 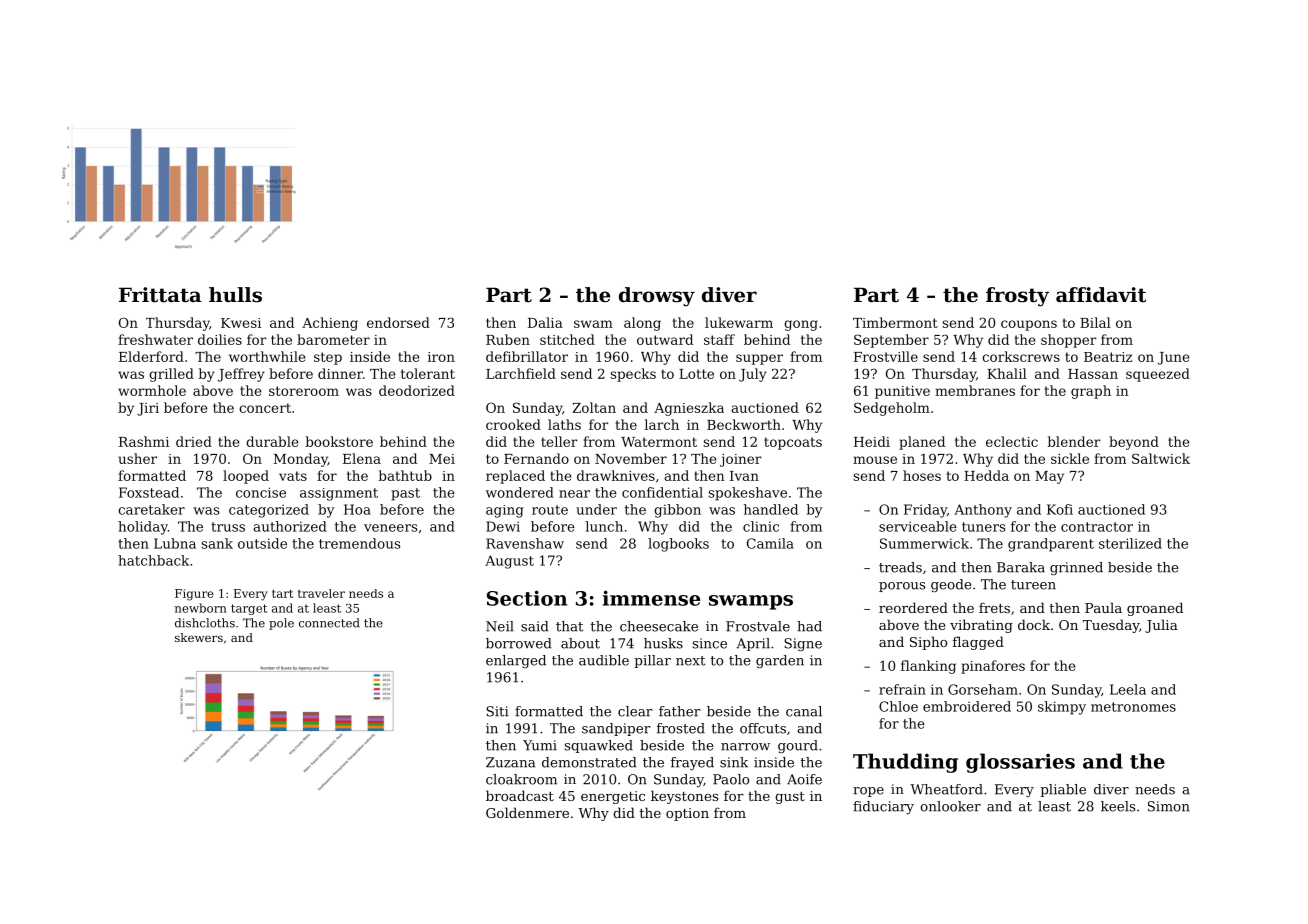 What do you see at coordinates (520, 795) in the screenshot?
I see `broadcast` at bounding box center [520, 795].
